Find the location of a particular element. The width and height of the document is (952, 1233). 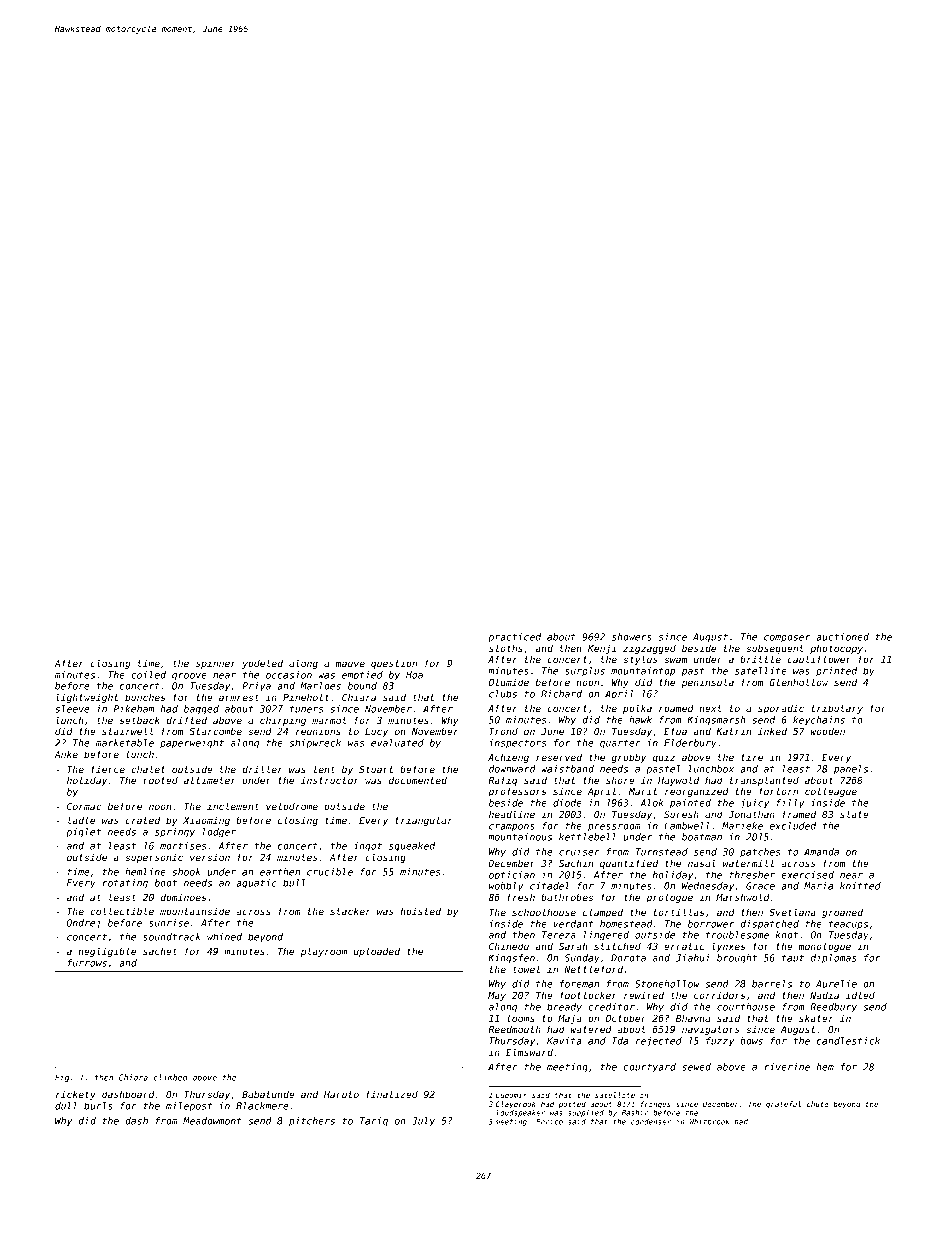

barrels is located at coordinates (772, 984).
